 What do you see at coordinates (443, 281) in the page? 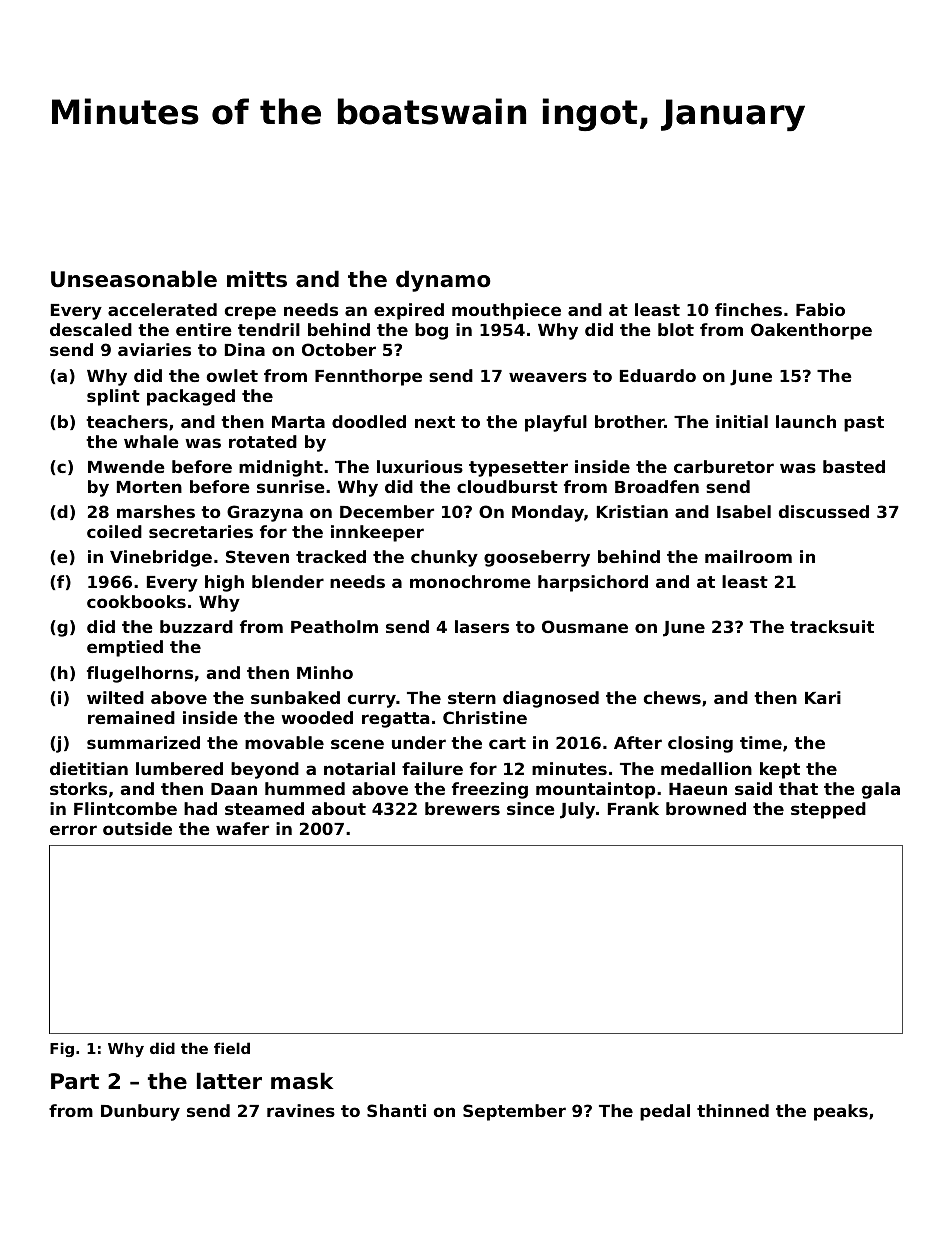
I see `dynamo` at bounding box center [443, 281].
